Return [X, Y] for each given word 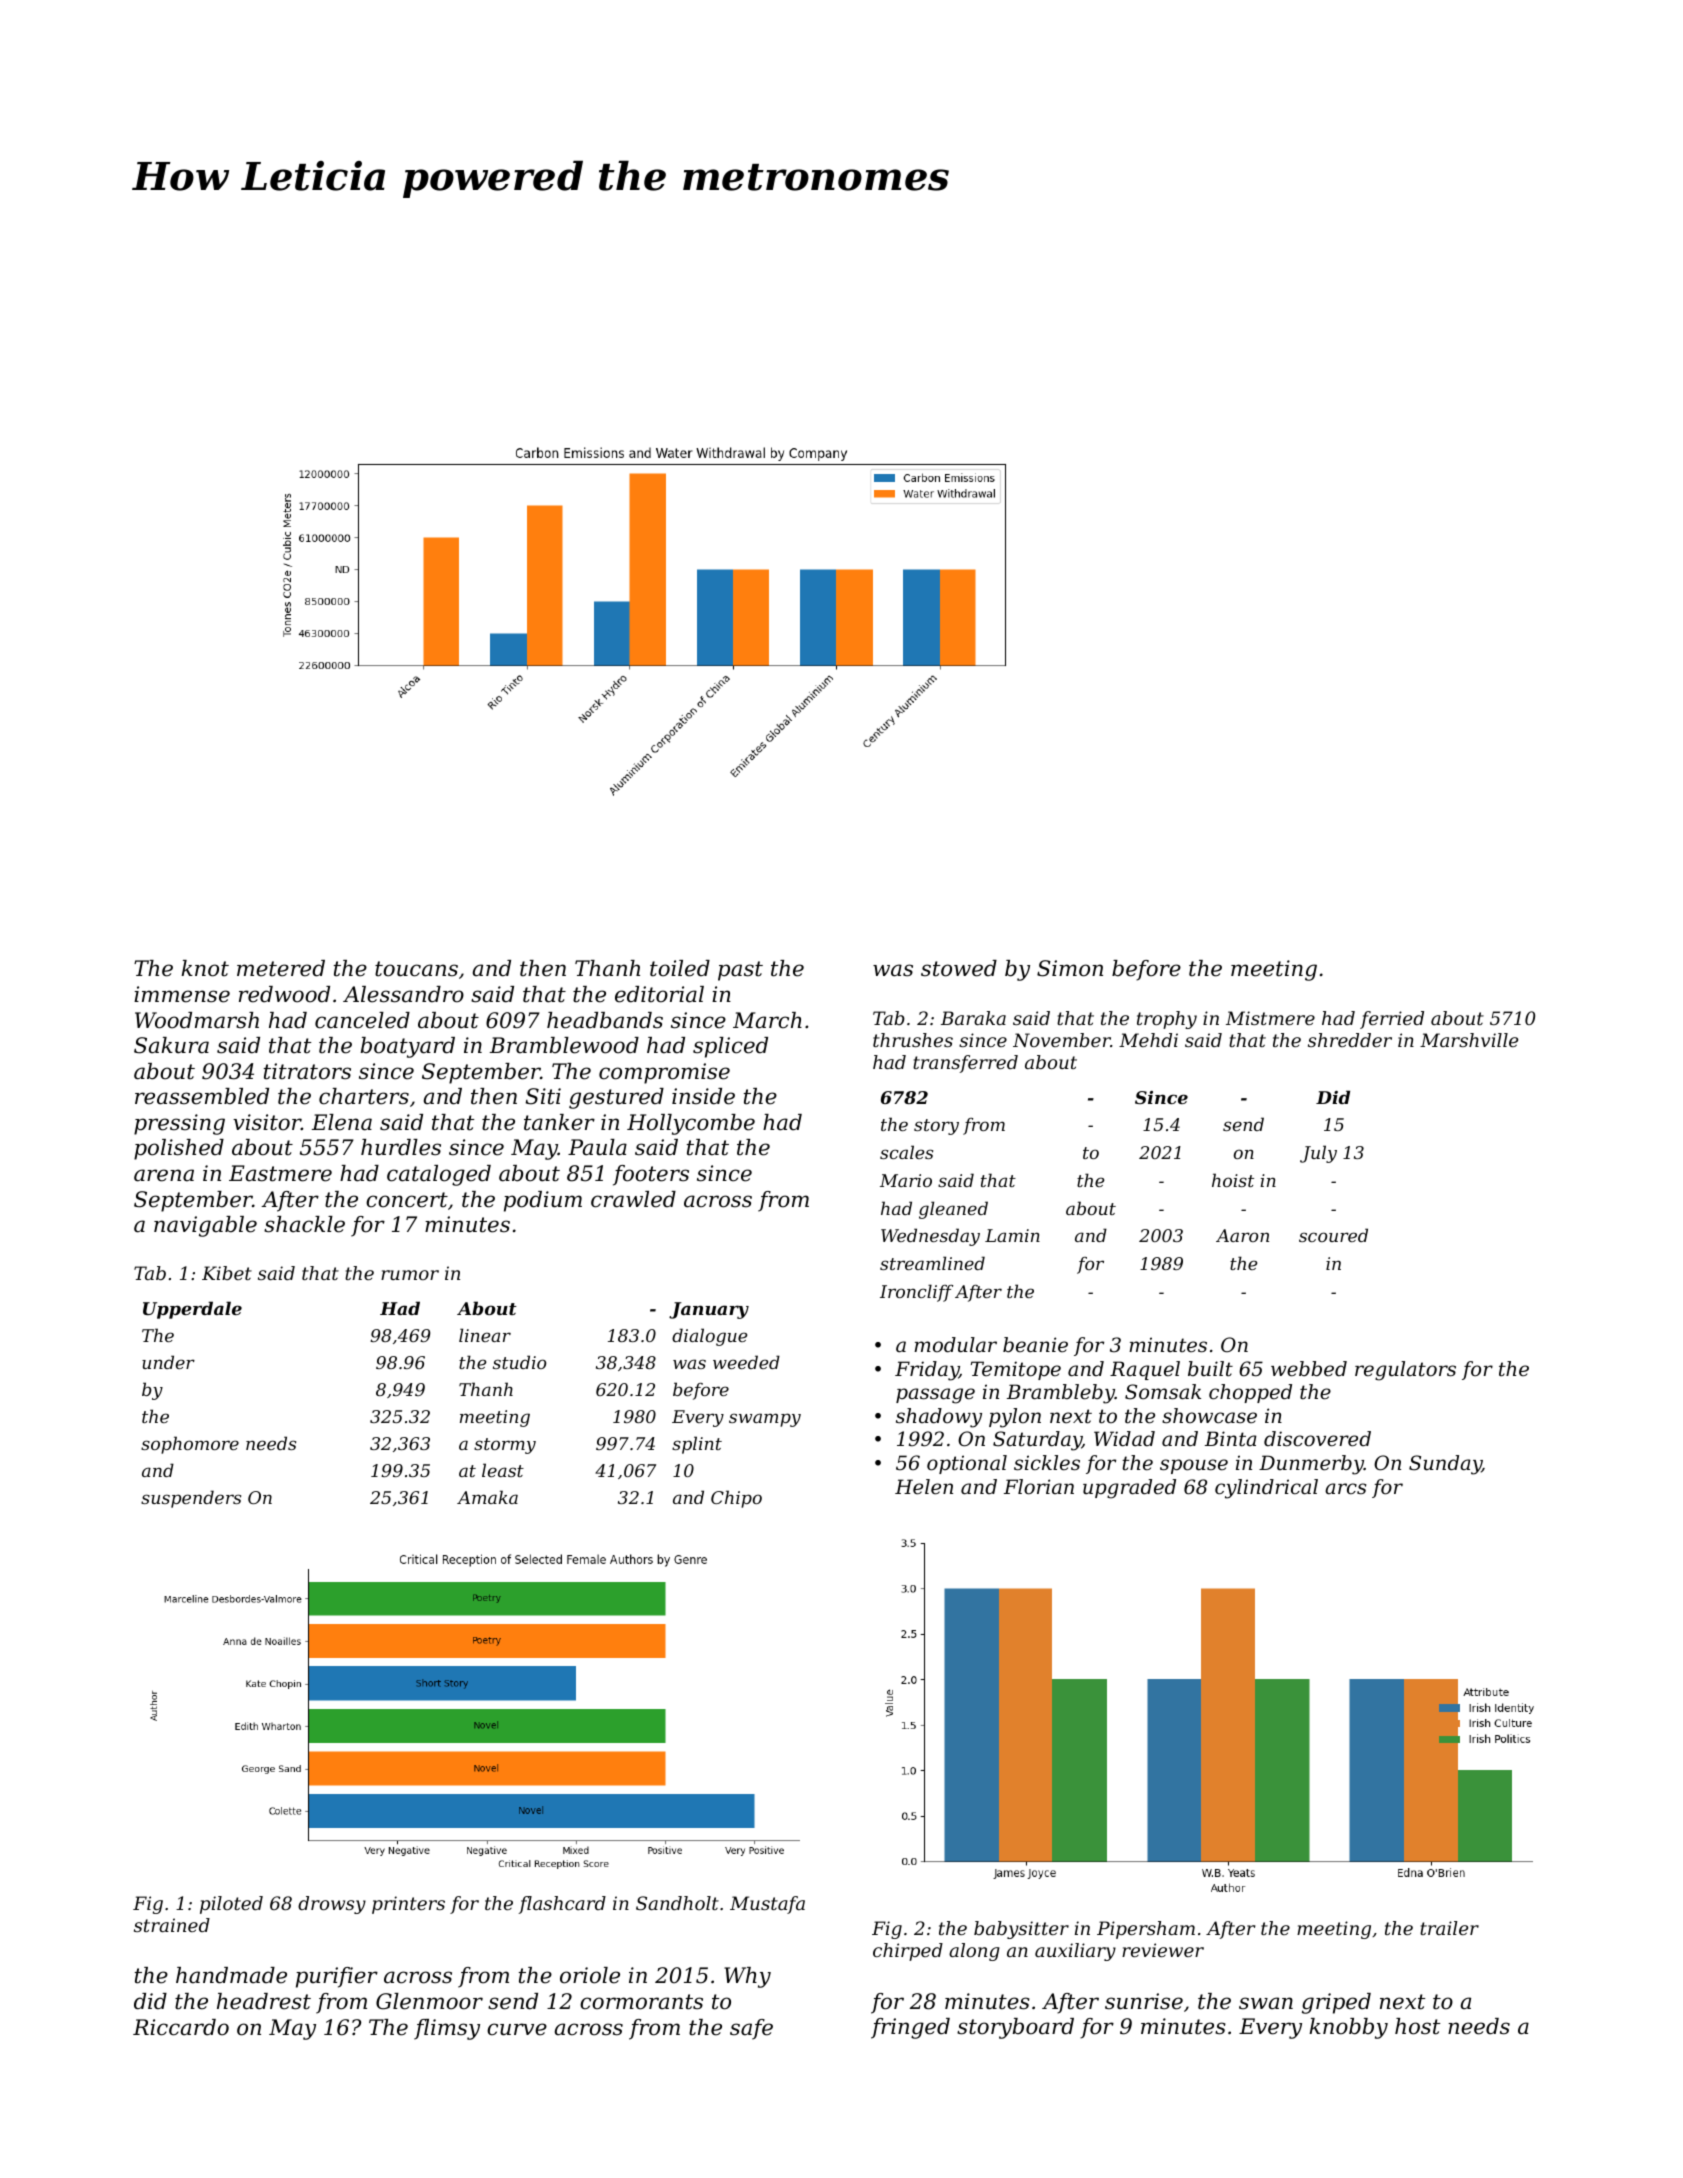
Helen [924, 1486]
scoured [1333, 1235]
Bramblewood [564, 1045]
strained [172, 1925]
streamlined [932, 1263]
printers [408, 1905]
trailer [1449, 1928]
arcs [1345, 1489]
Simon [1070, 968]
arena [164, 1175]
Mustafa [767, 1905]
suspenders [191, 1499]
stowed [959, 968]
